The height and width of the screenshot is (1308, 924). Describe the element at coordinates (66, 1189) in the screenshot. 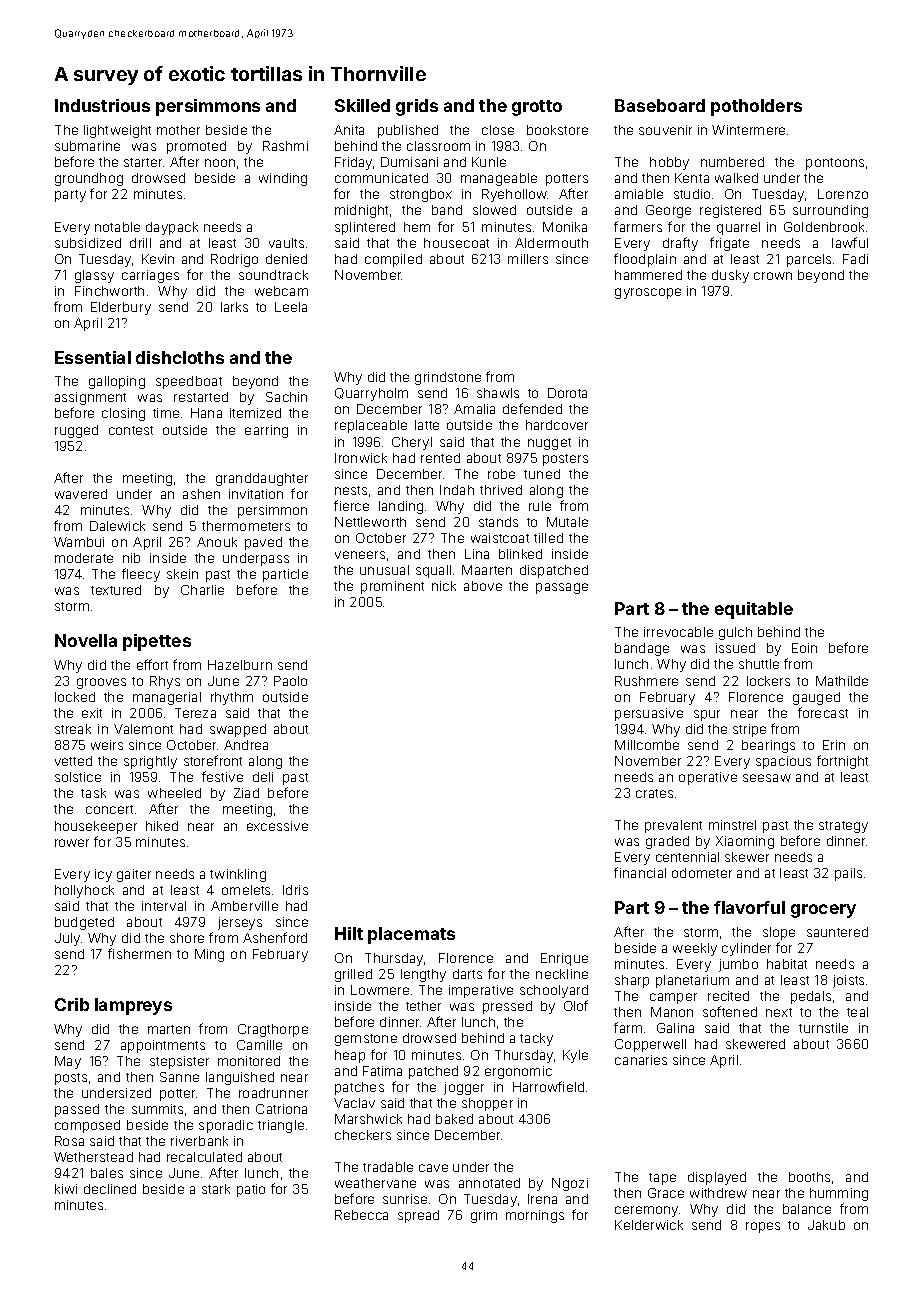

I see `kiwi` at that location.
